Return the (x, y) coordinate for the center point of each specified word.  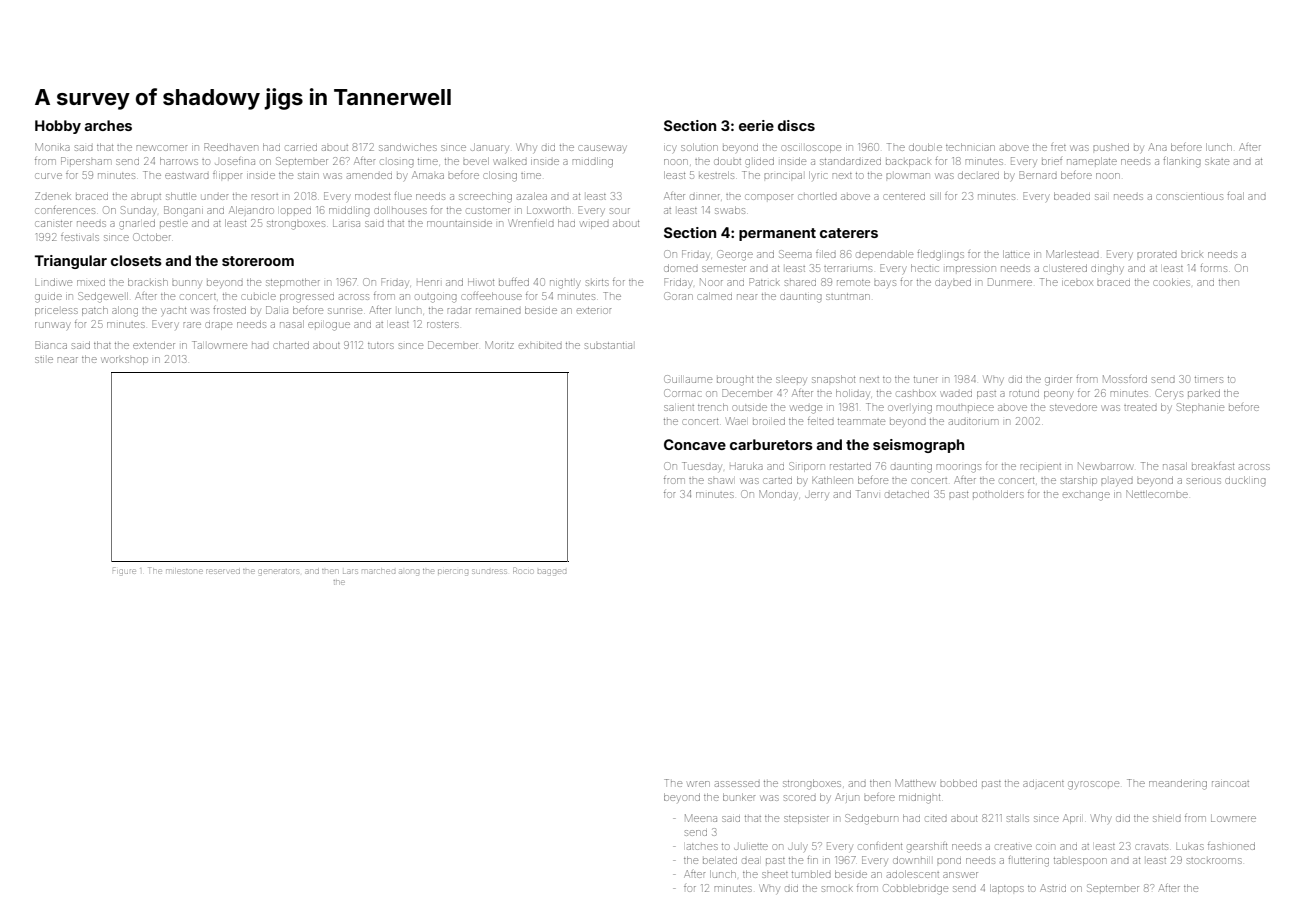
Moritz (499, 345)
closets (136, 260)
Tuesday (701, 467)
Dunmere (1010, 282)
